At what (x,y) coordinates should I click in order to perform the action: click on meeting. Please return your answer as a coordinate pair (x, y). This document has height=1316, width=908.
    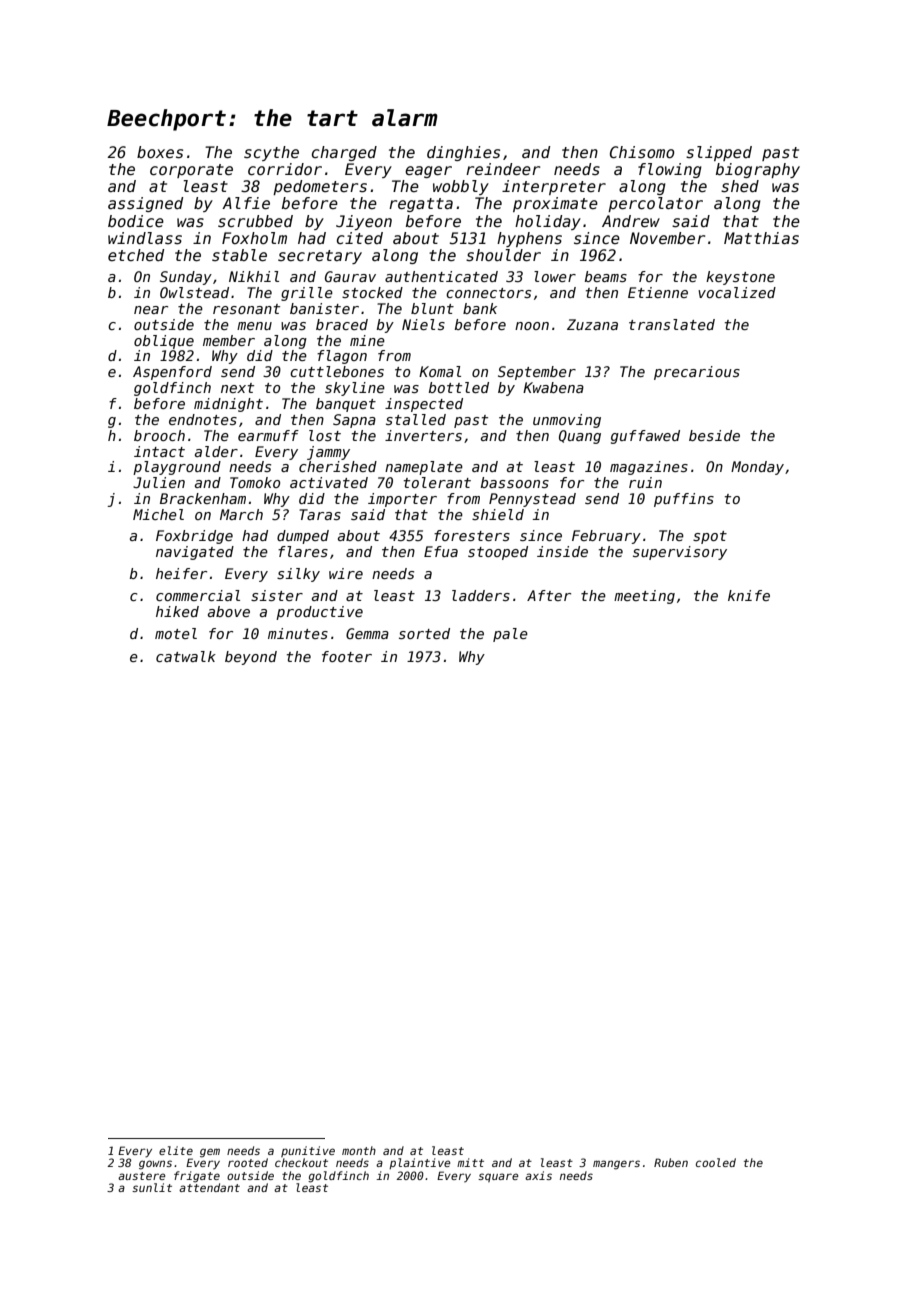
    Looking at the image, I should click on (644, 597).
